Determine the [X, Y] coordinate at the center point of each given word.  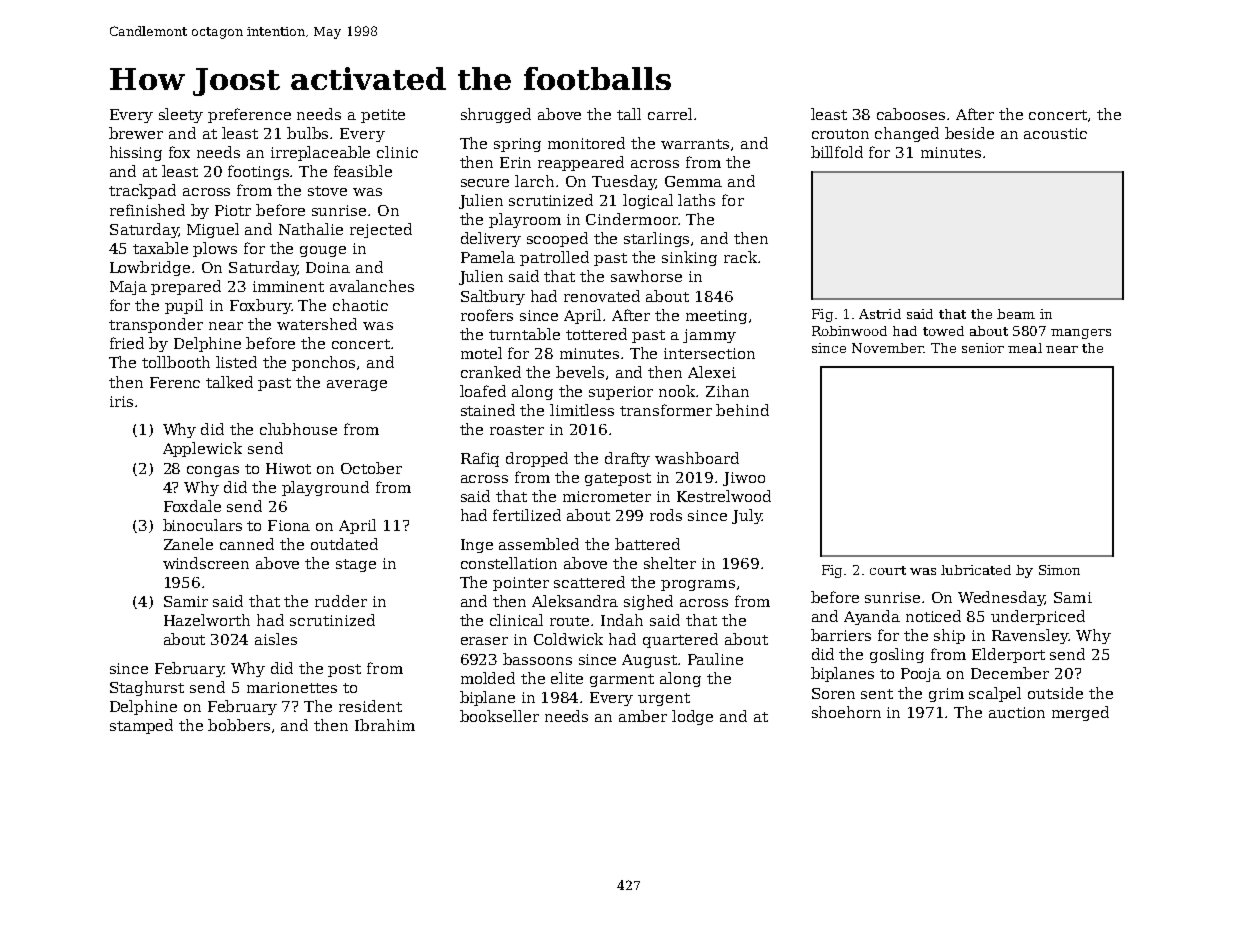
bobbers [239, 725]
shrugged [496, 115]
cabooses [911, 114]
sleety [181, 115]
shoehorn [846, 712]
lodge [692, 717]
